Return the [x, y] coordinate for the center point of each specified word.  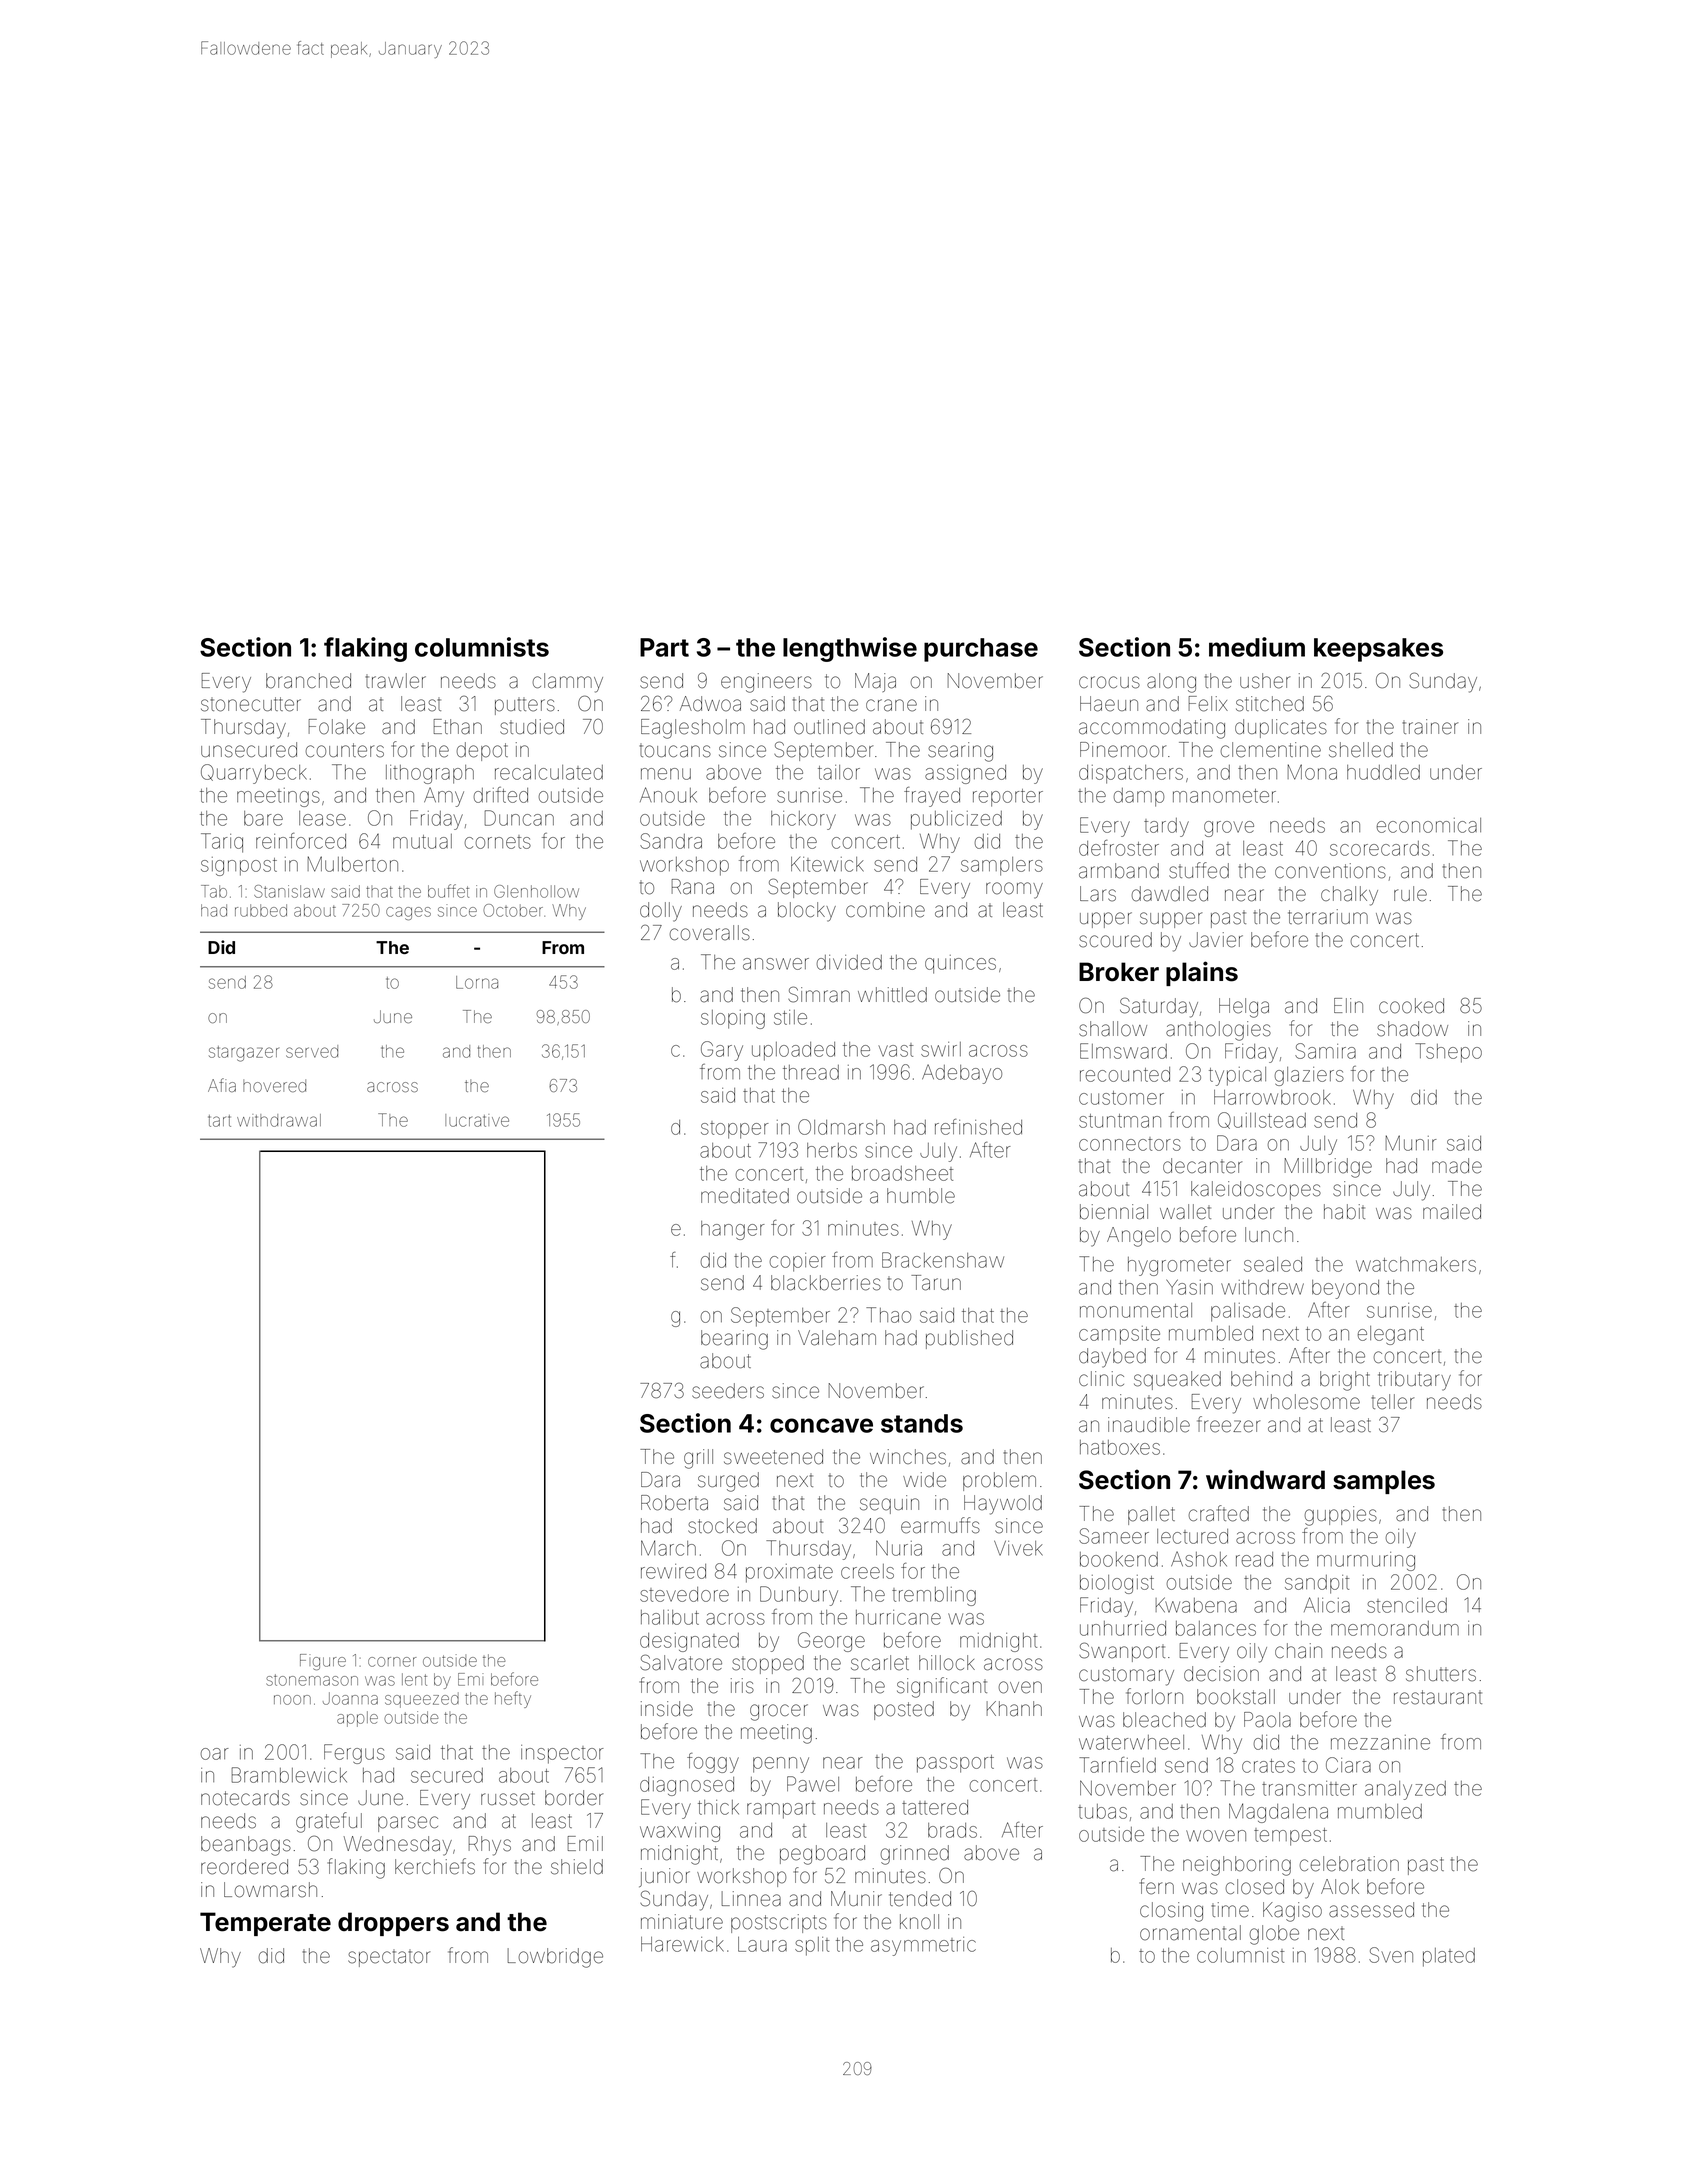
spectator [389, 1958]
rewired [673, 1571]
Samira [1325, 1051]
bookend [1119, 1559]
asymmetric [923, 1946]
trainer [1430, 727]
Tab [214, 891]
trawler [396, 681]
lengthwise [850, 649]
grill [698, 1459]
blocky [807, 912]
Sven [1391, 1955]
